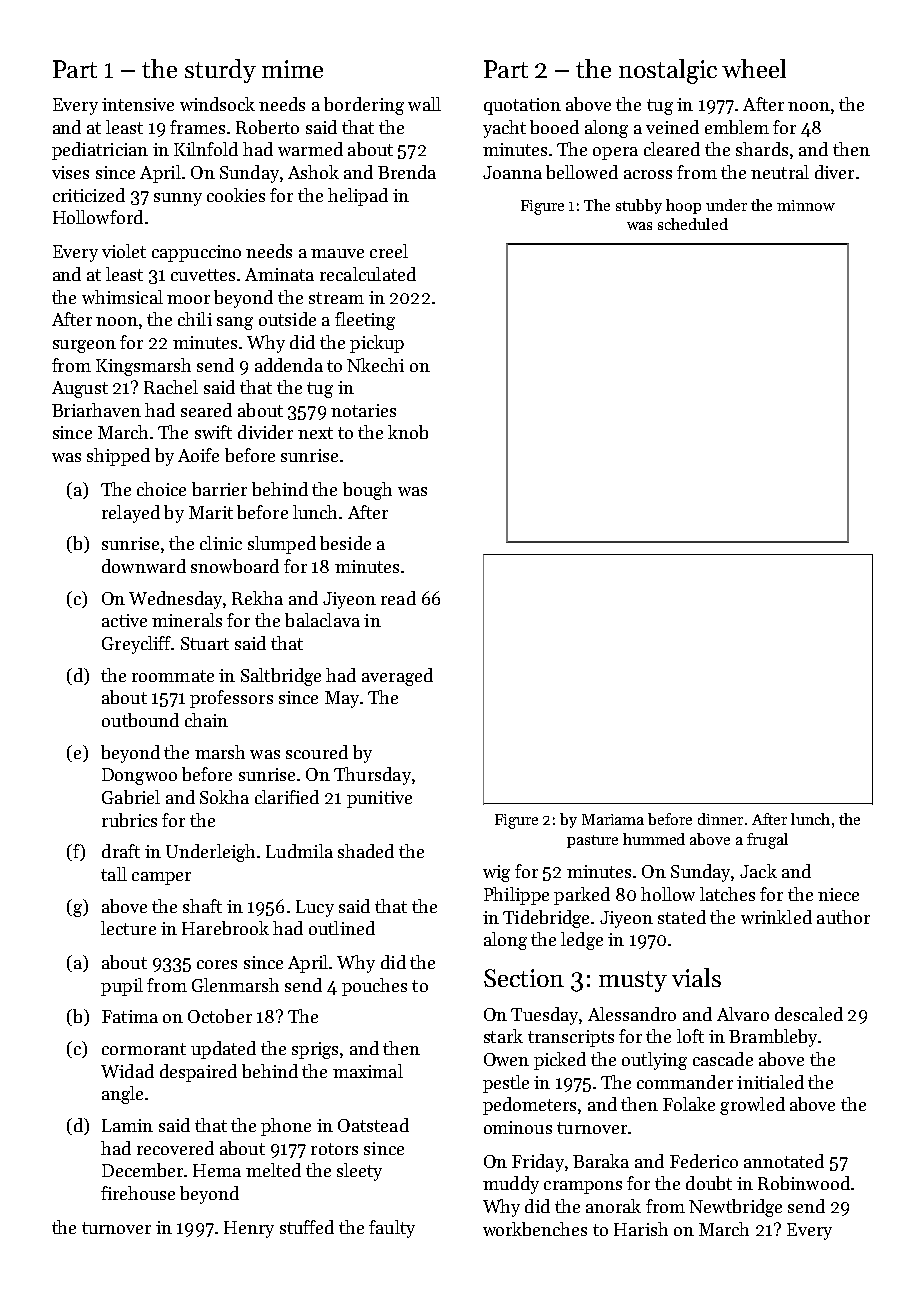  What do you see at coordinates (118, 457) in the screenshot?
I see `shipped` at bounding box center [118, 457].
